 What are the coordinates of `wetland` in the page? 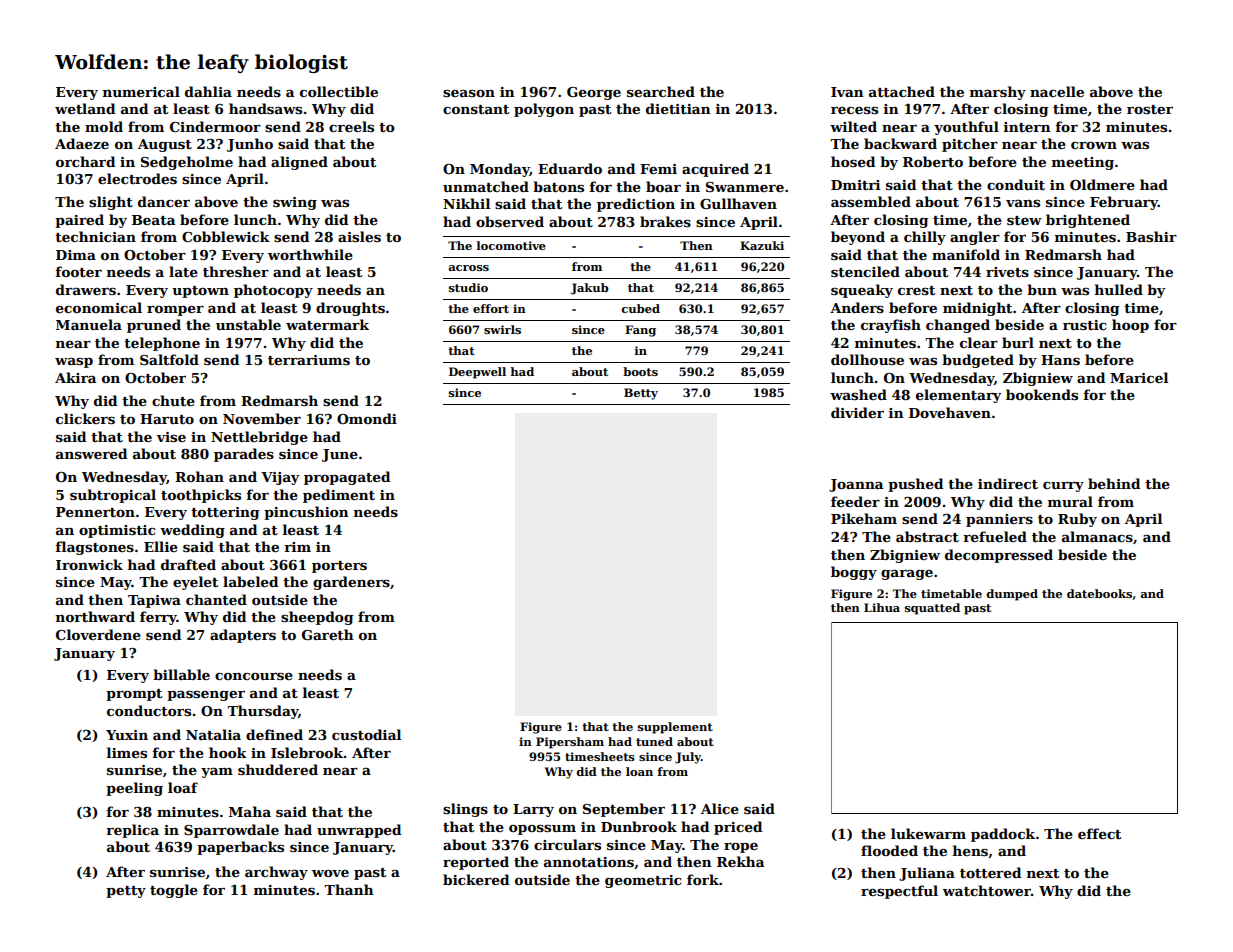 It's located at (85, 108).
